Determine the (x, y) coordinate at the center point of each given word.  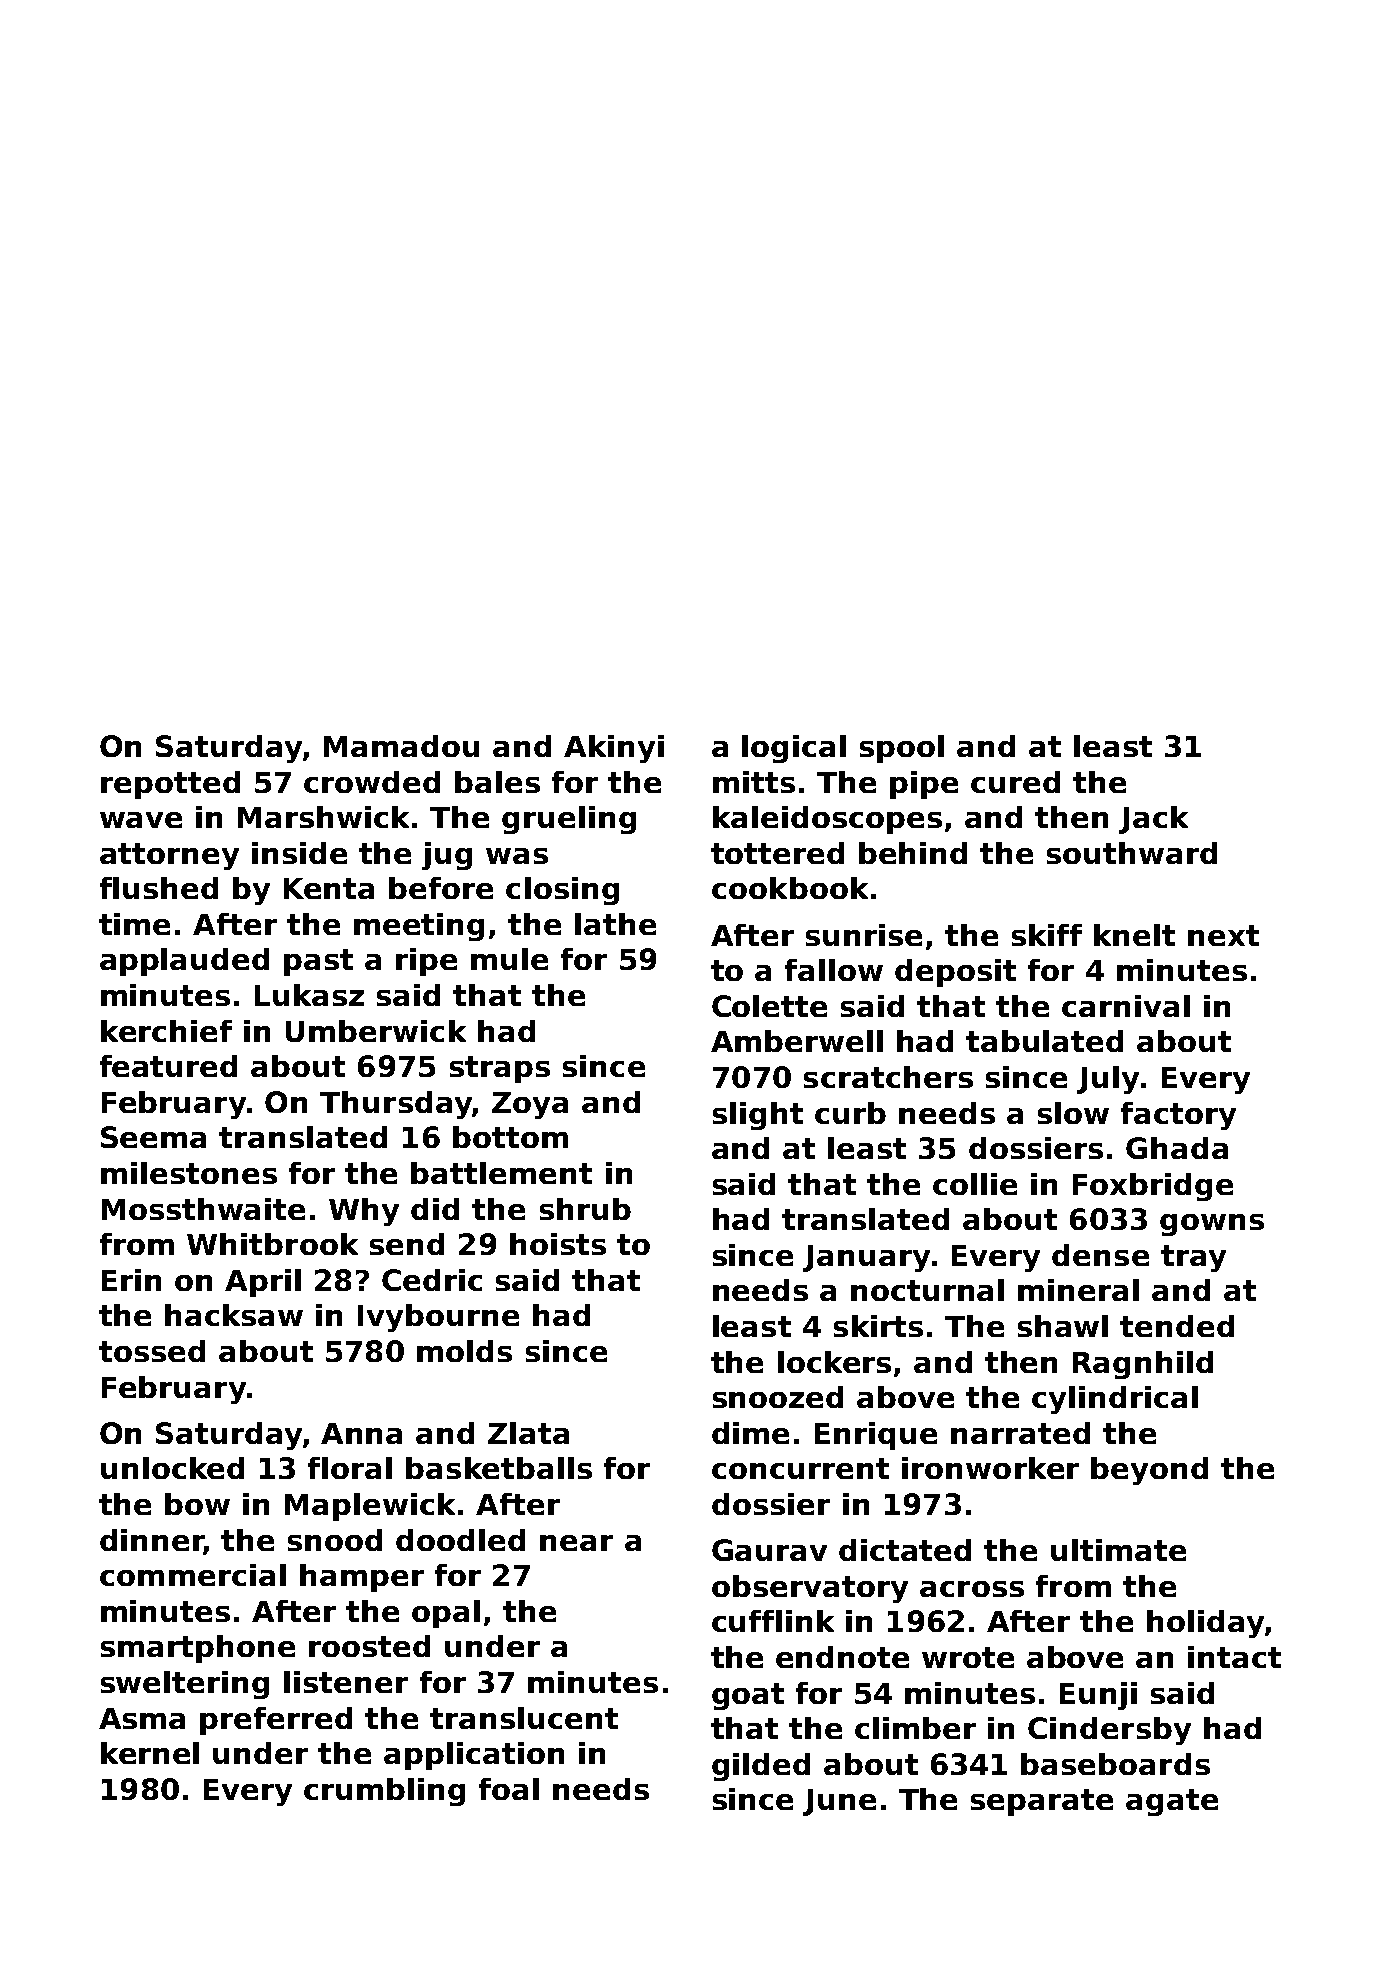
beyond (1149, 1471)
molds (464, 1351)
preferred (276, 1721)
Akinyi (614, 749)
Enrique (876, 1436)
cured (1015, 782)
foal (509, 1789)
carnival (1126, 1006)
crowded (372, 782)
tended (1177, 1326)
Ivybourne (438, 1318)
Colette (769, 1006)
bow (197, 1504)
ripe (426, 962)
